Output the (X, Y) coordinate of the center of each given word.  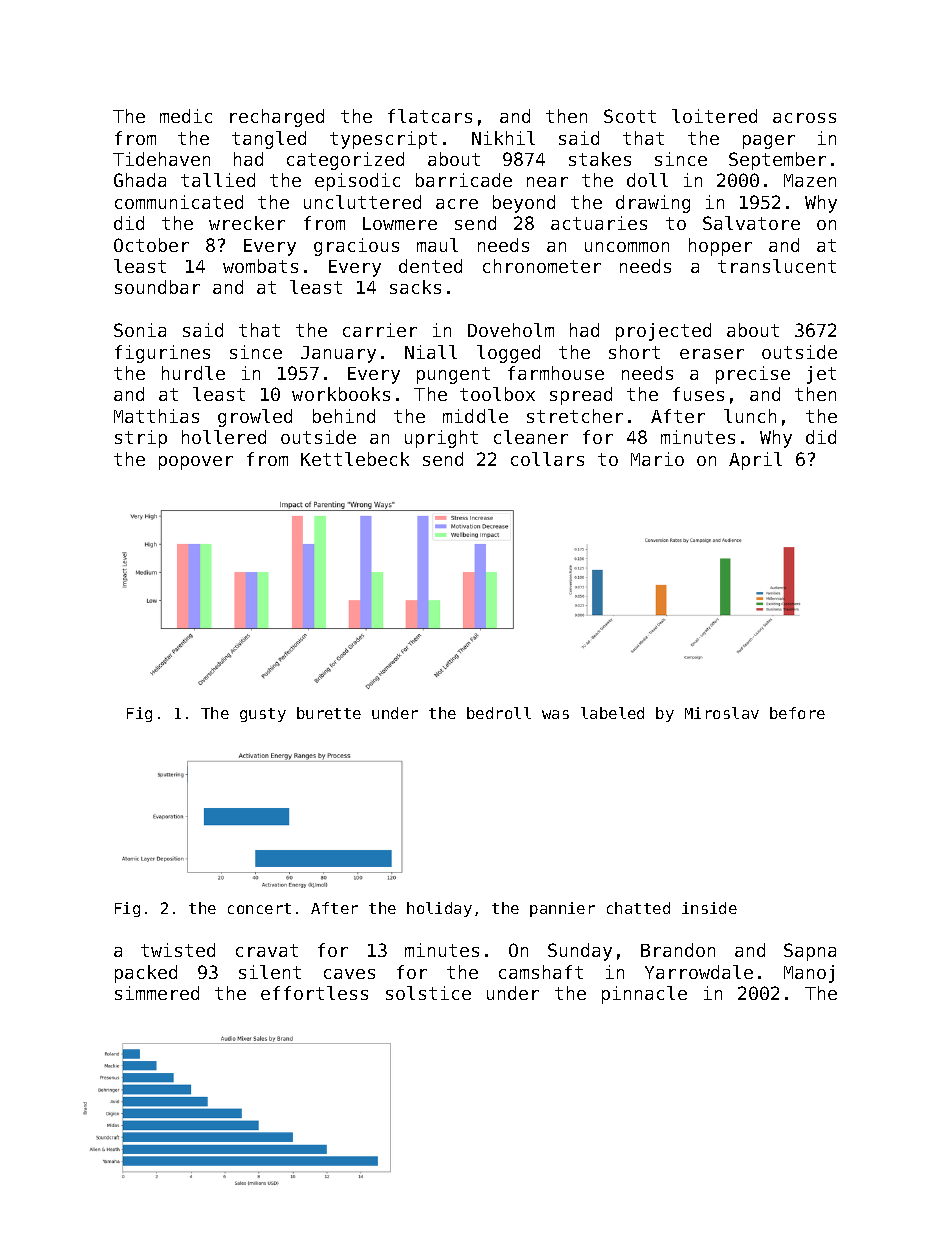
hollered (224, 437)
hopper (720, 247)
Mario (657, 459)
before (797, 713)
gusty (263, 715)
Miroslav (722, 713)
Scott (630, 116)
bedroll (499, 713)
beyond (524, 204)
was (555, 714)
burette (329, 713)
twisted (178, 950)
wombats (260, 266)
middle (475, 416)
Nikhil (503, 138)
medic (186, 116)
